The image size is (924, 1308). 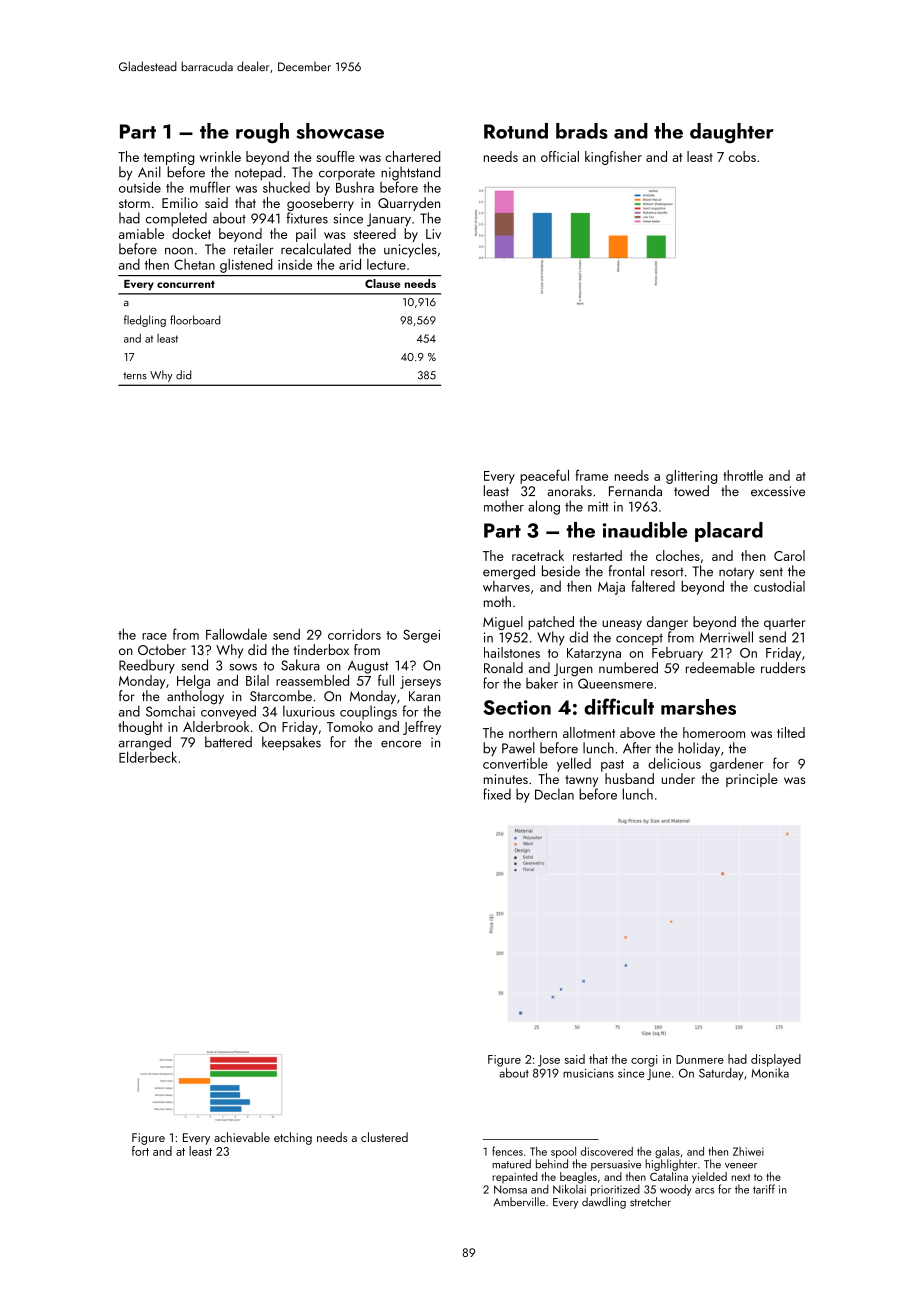 I want to click on concurrent, so click(x=186, y=284).
